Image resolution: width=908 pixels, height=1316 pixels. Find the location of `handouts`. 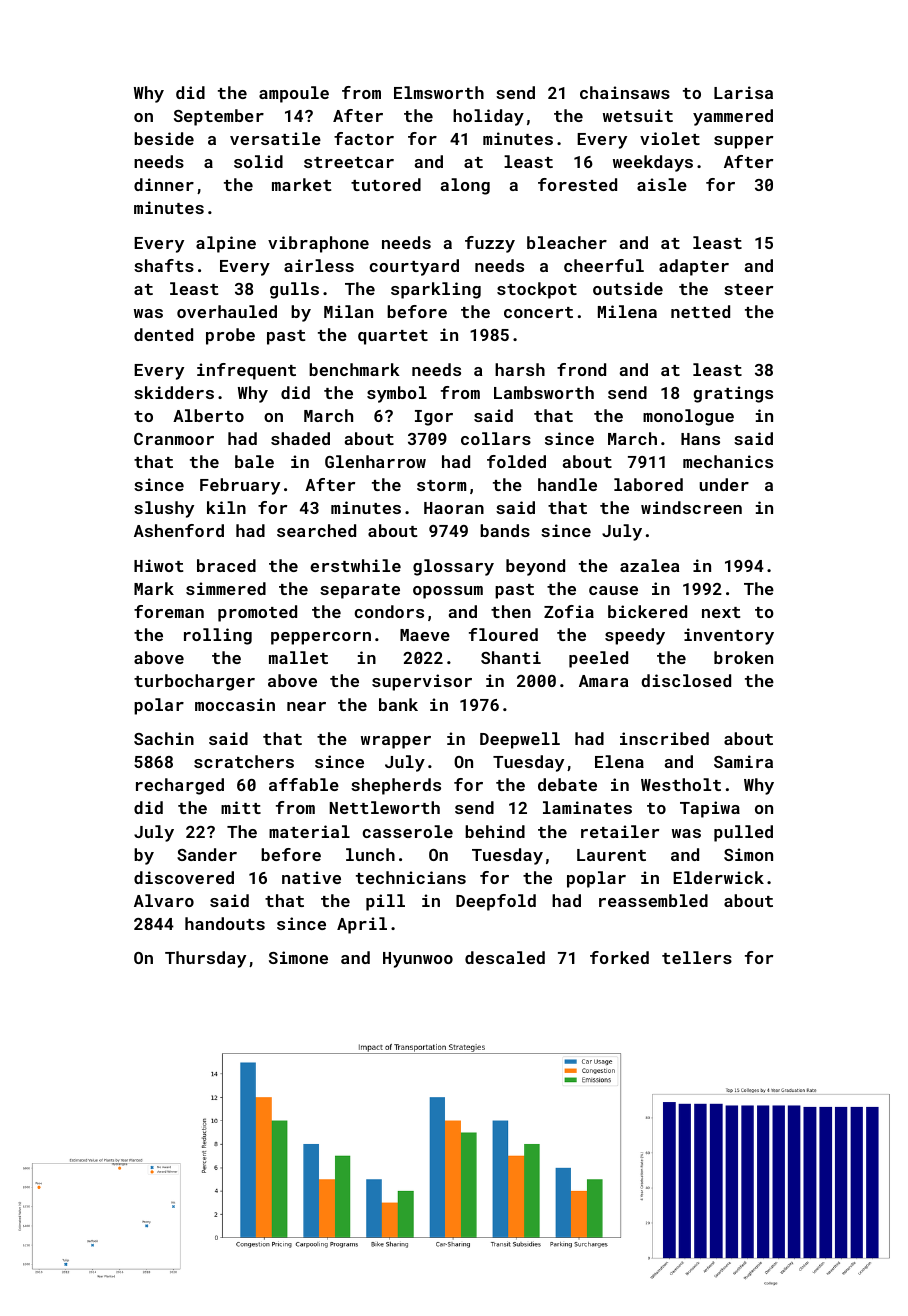

handouts is located at coordinates (225, 923).
